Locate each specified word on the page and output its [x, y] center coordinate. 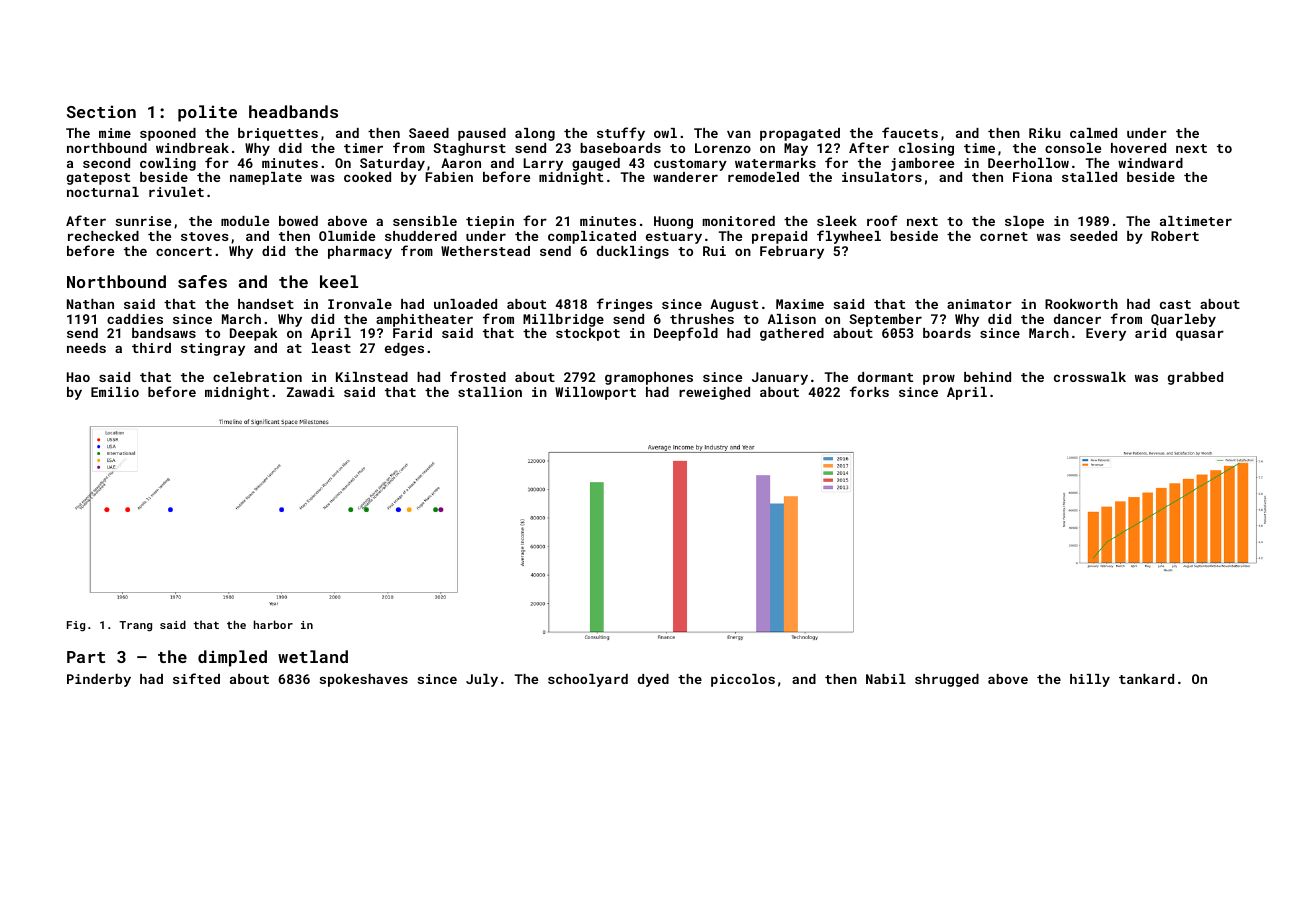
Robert [1175, 236]
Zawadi [311, 392]
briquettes [278, 134]
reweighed [714, 393]
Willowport [595, 393]
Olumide [347, 236]
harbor [273, 624]
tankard [1146, 679]
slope [1024, 222]
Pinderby [99, 680]
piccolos [743, 680]
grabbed [1195, 378]
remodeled [763, 177]
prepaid [779, 237]
